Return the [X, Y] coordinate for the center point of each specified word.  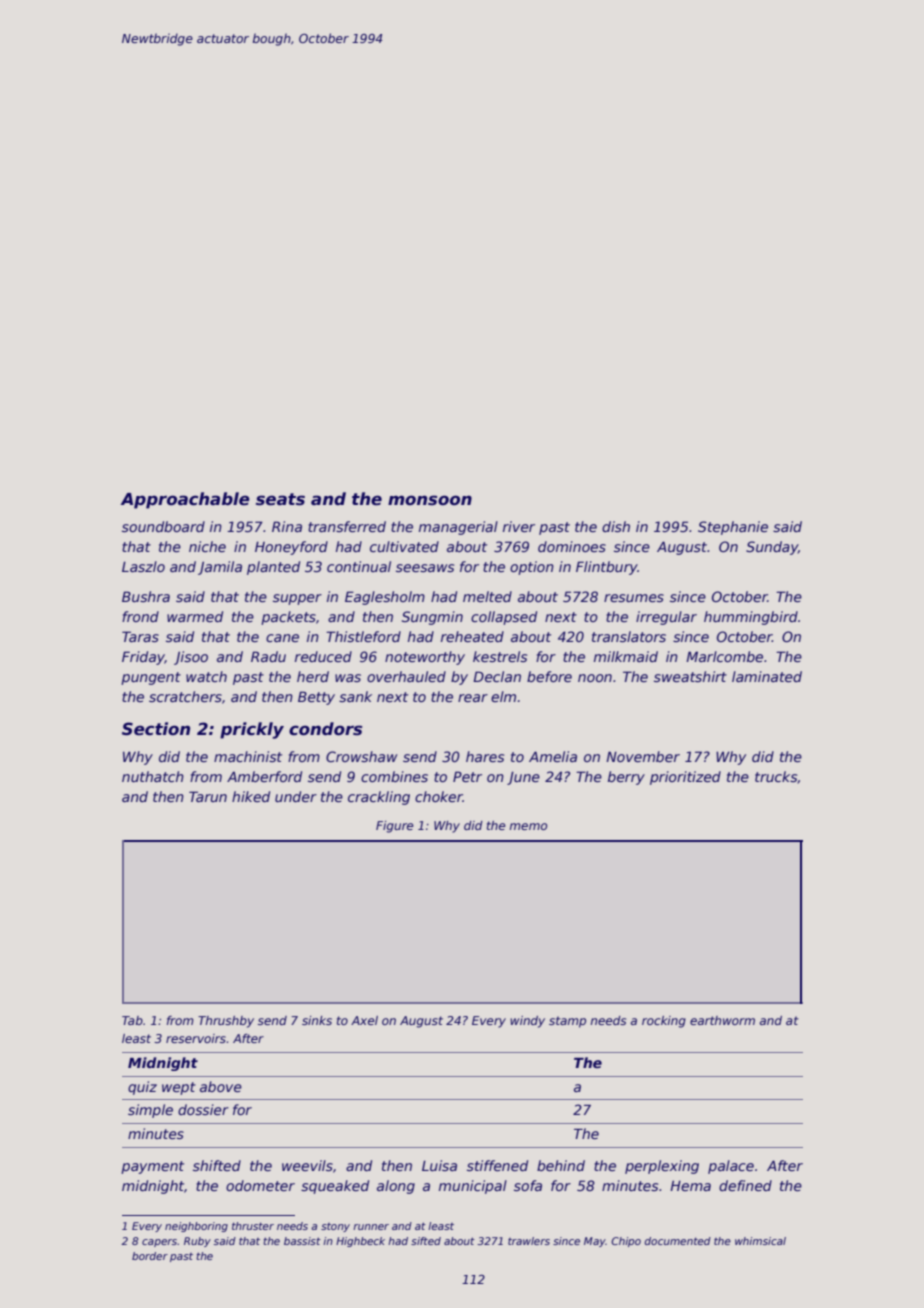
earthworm [722, 1020]
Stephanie [733, 528]
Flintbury [607, 568]
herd [313, 676]
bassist [302, 1241]
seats [280, 499]
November [643, 756]
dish [616, 526]
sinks [317, 1020]
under [296, 796]
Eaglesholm [385, 598]
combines [394, 776]
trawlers [529, 1241]
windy [527, 1022]
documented [678, 1241]
